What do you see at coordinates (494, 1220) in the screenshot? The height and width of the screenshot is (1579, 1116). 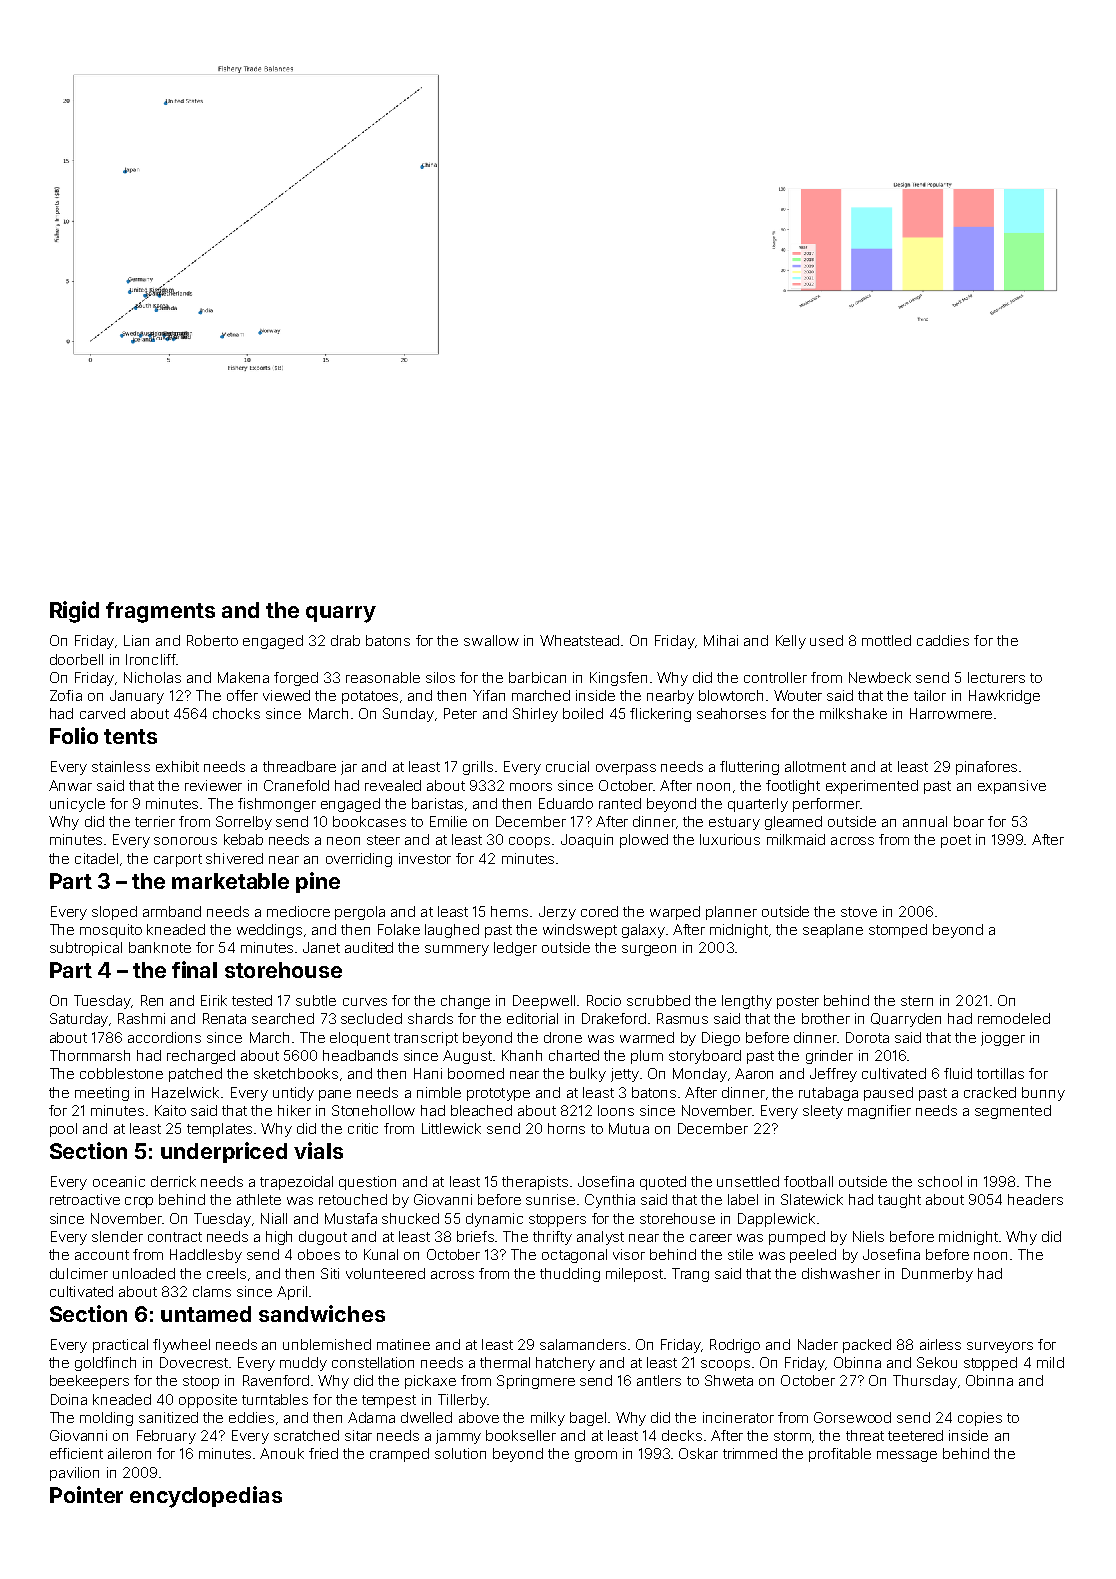 I see `dynamic` at bounding box center [494, 1220].
